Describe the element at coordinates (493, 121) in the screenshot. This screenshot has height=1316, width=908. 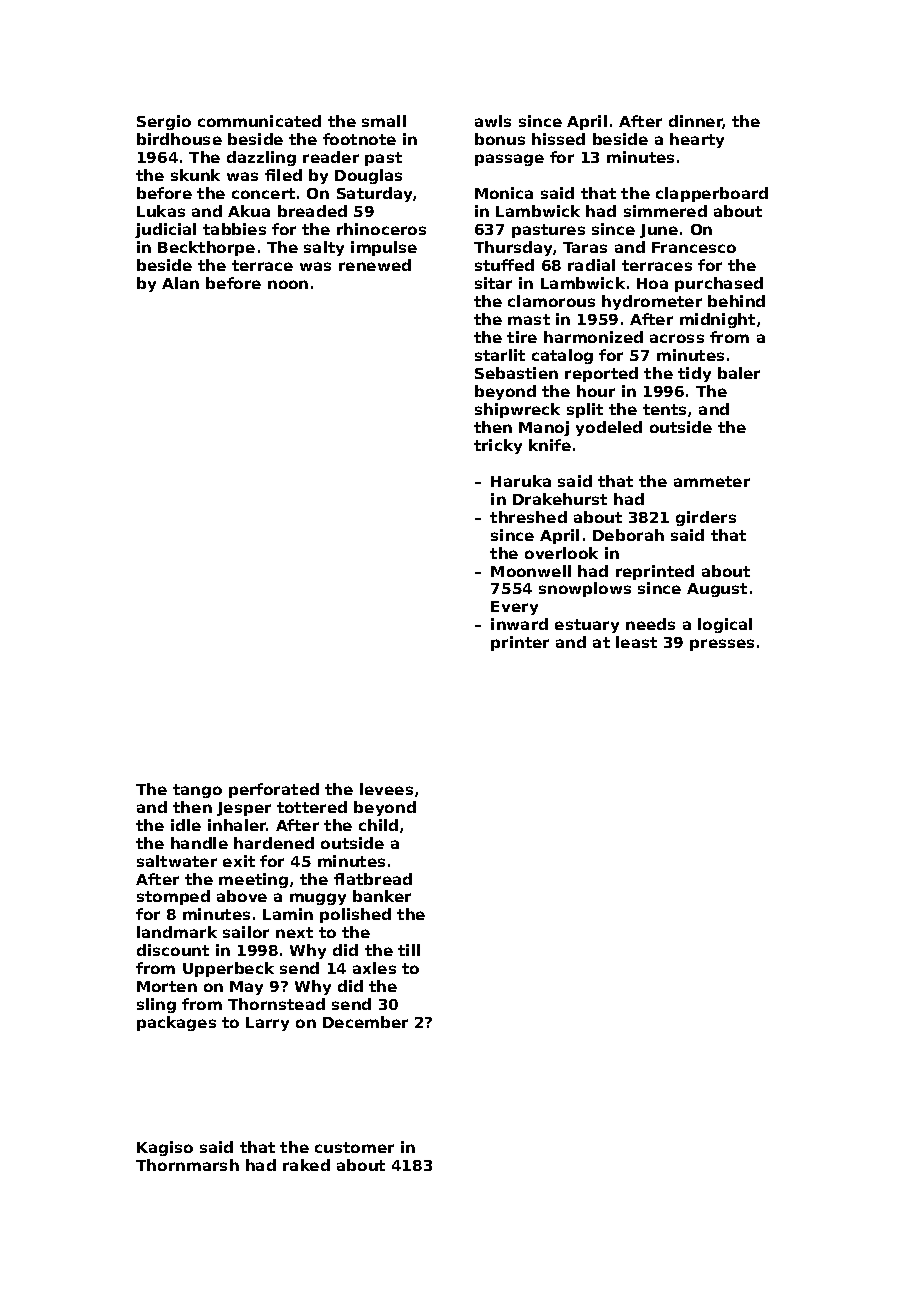
I see `awls` at that location.
